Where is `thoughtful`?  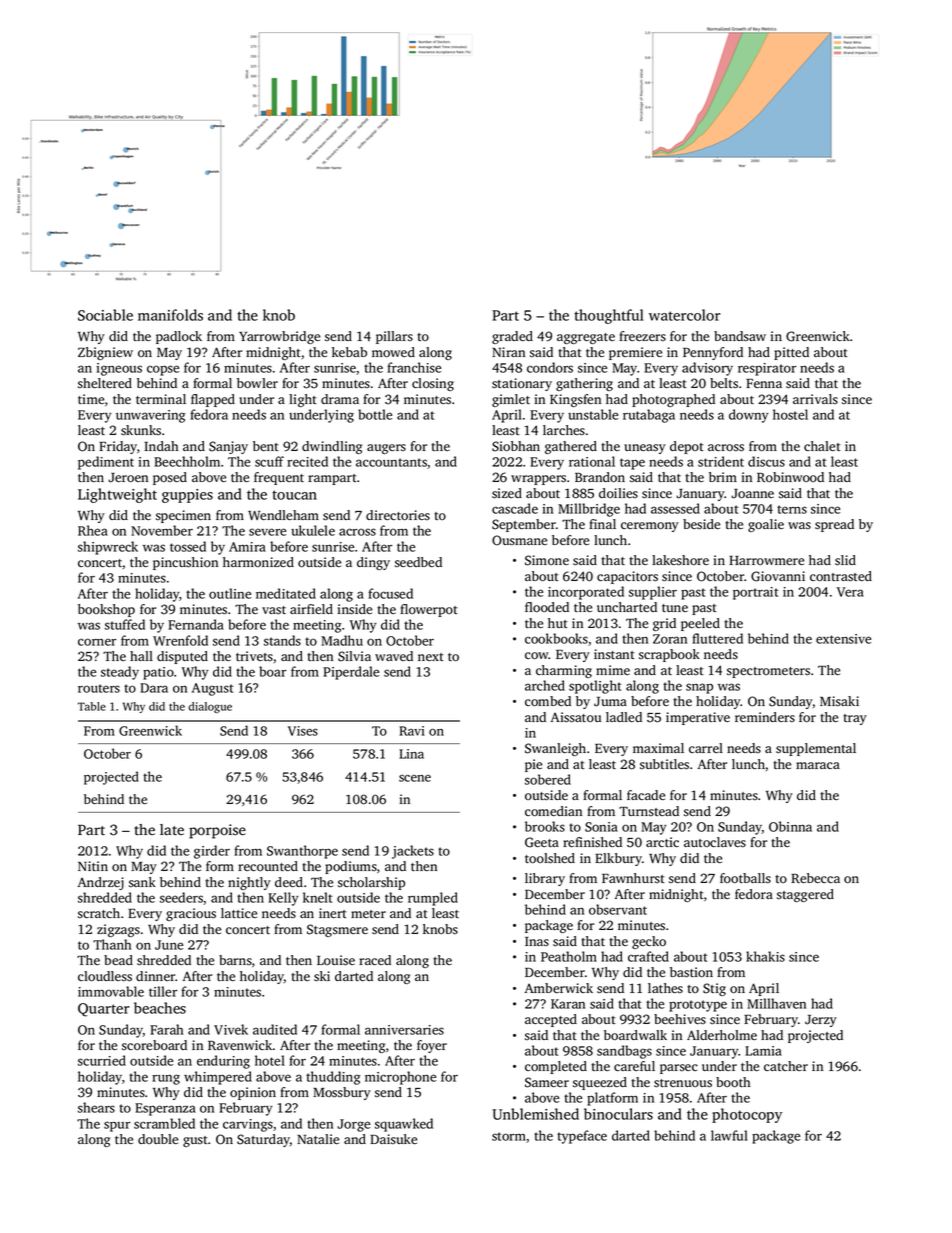
thoughtful is located at coordinates (609, 316).
